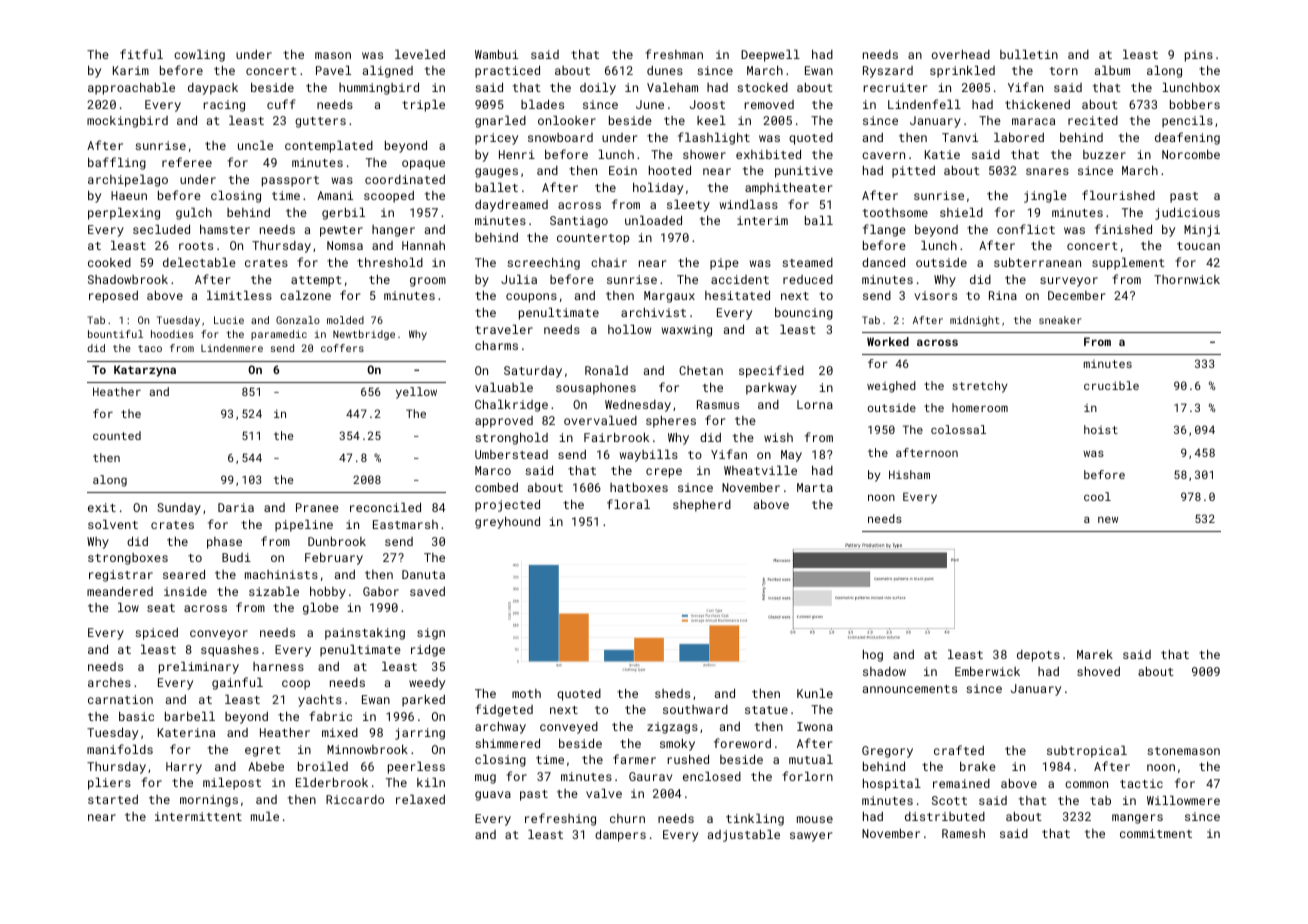  I want to click on squashes, so click(230, 650).
